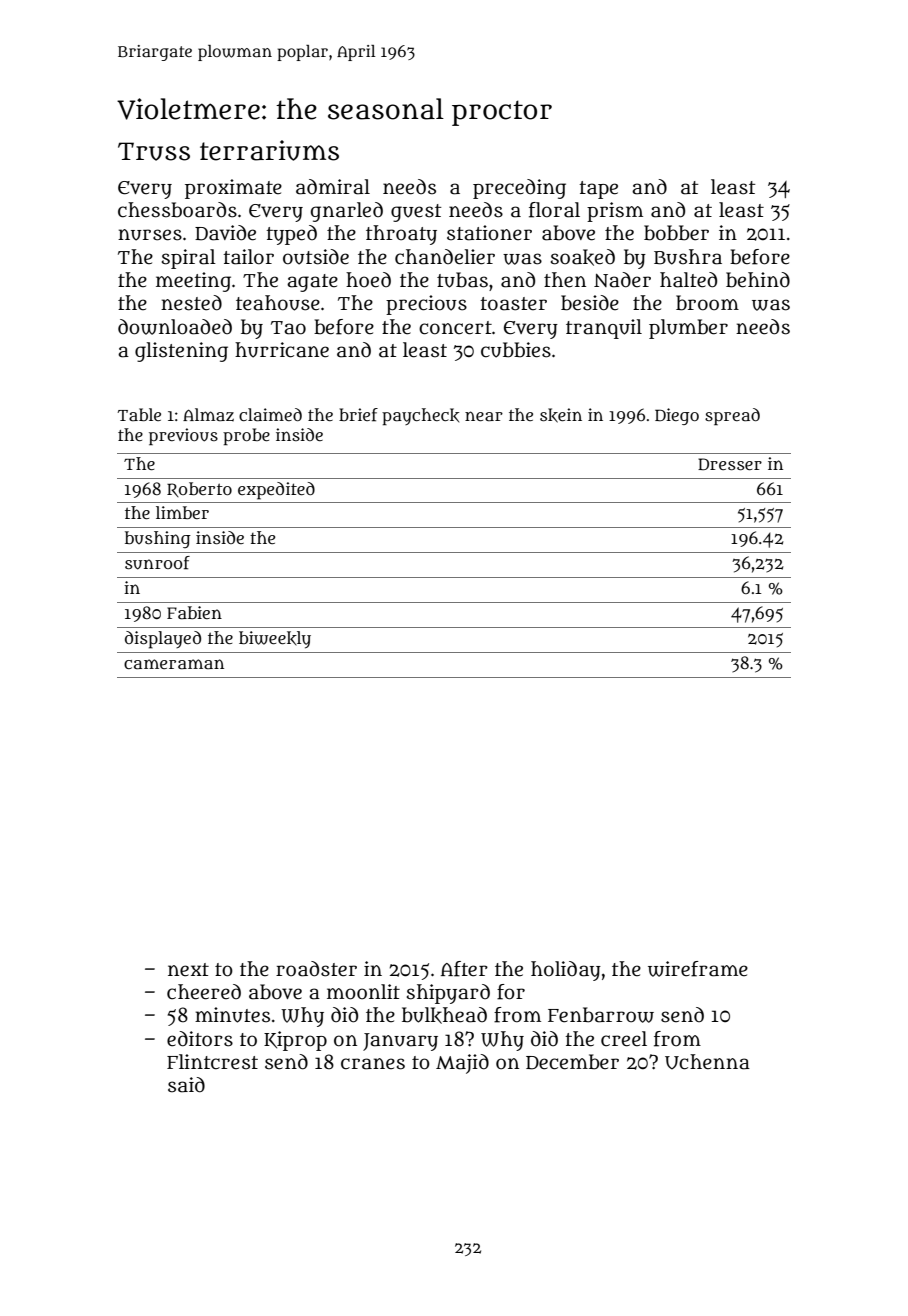  What do you see at coordinates (598, 190) in the image?
I see `tape` at bounding box center [598, 190].
